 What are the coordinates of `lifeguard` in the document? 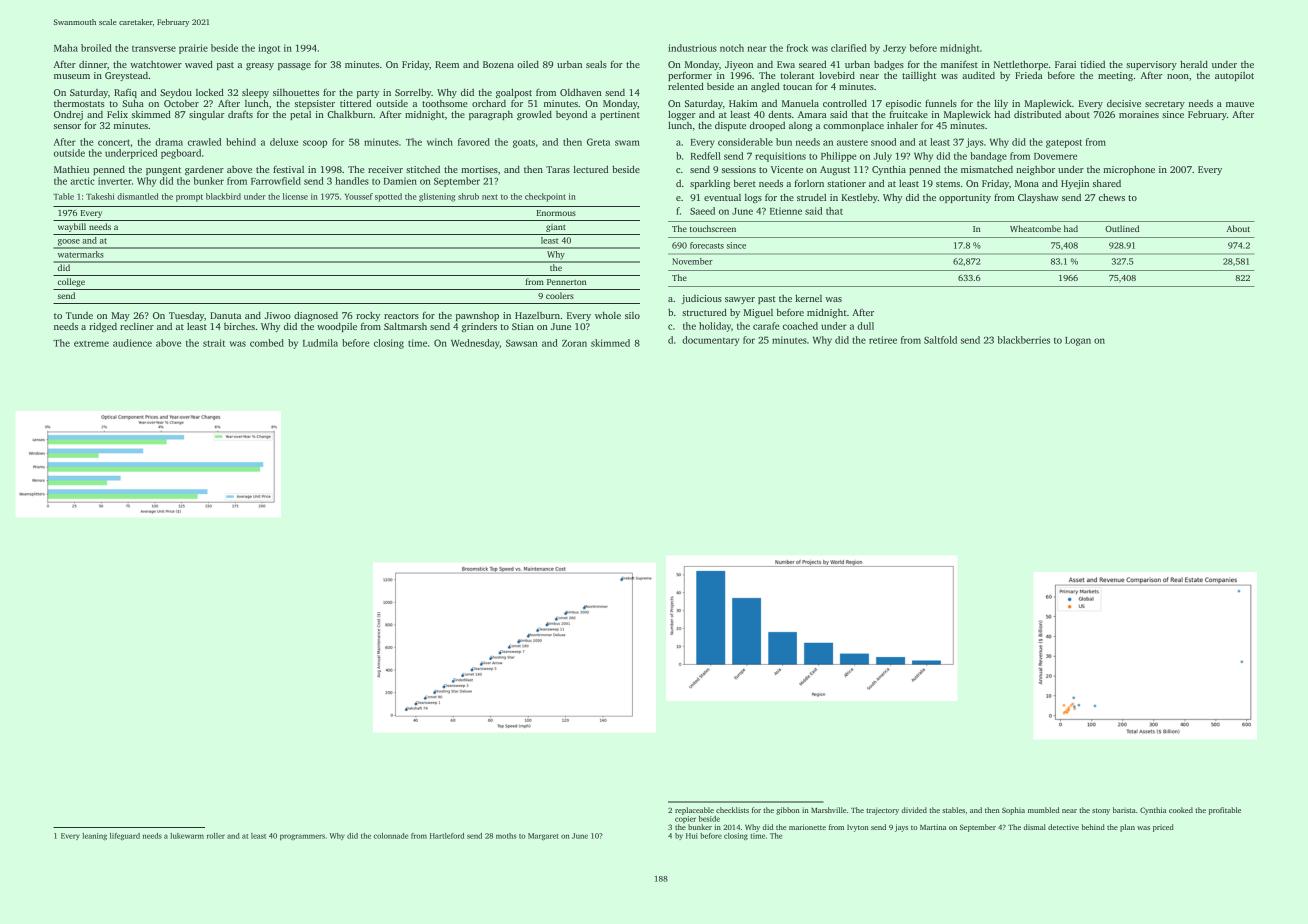 It's located at (125, 836).
